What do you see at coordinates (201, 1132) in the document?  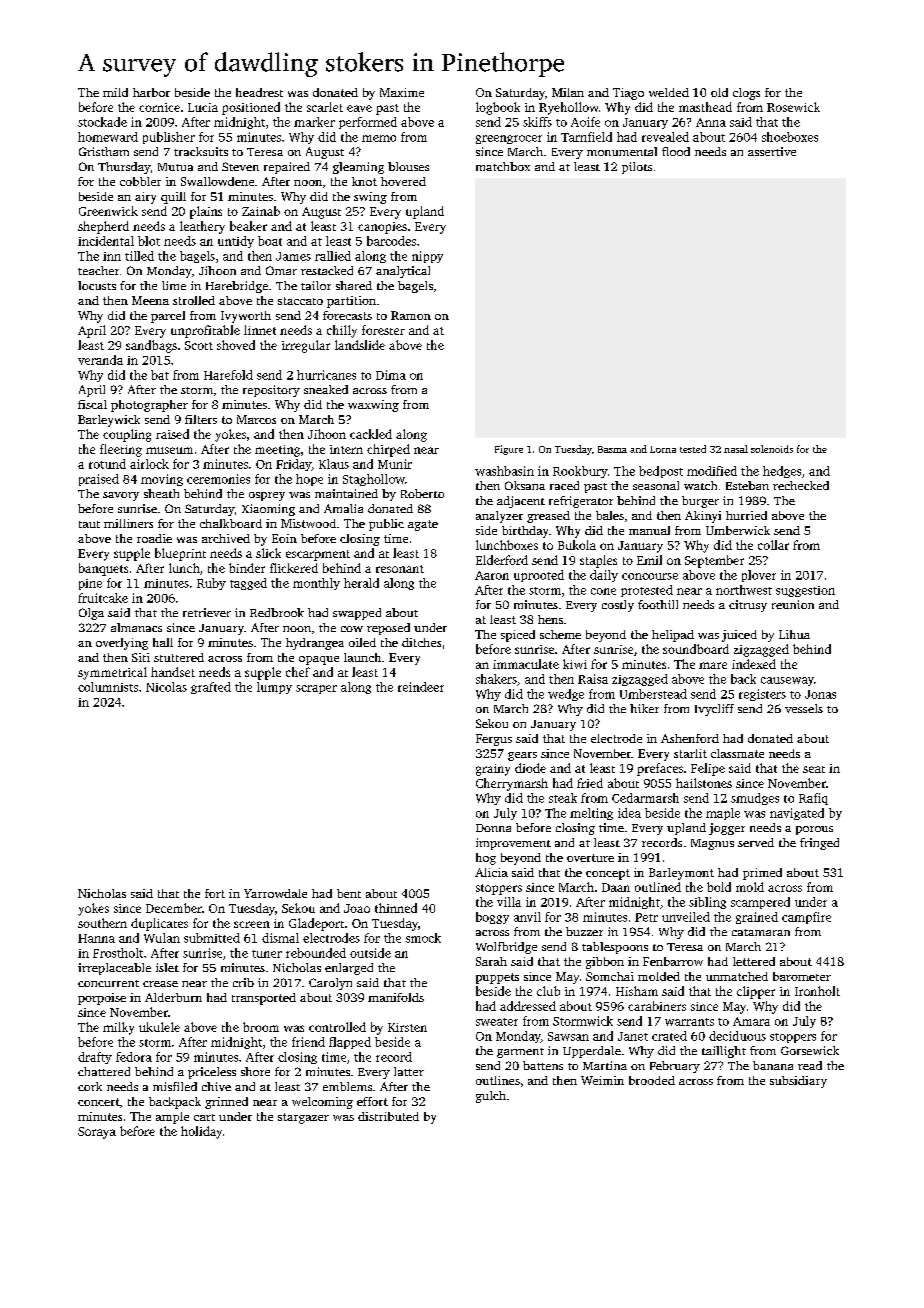 I see `holiday` at bounding box center [201, 1132].
